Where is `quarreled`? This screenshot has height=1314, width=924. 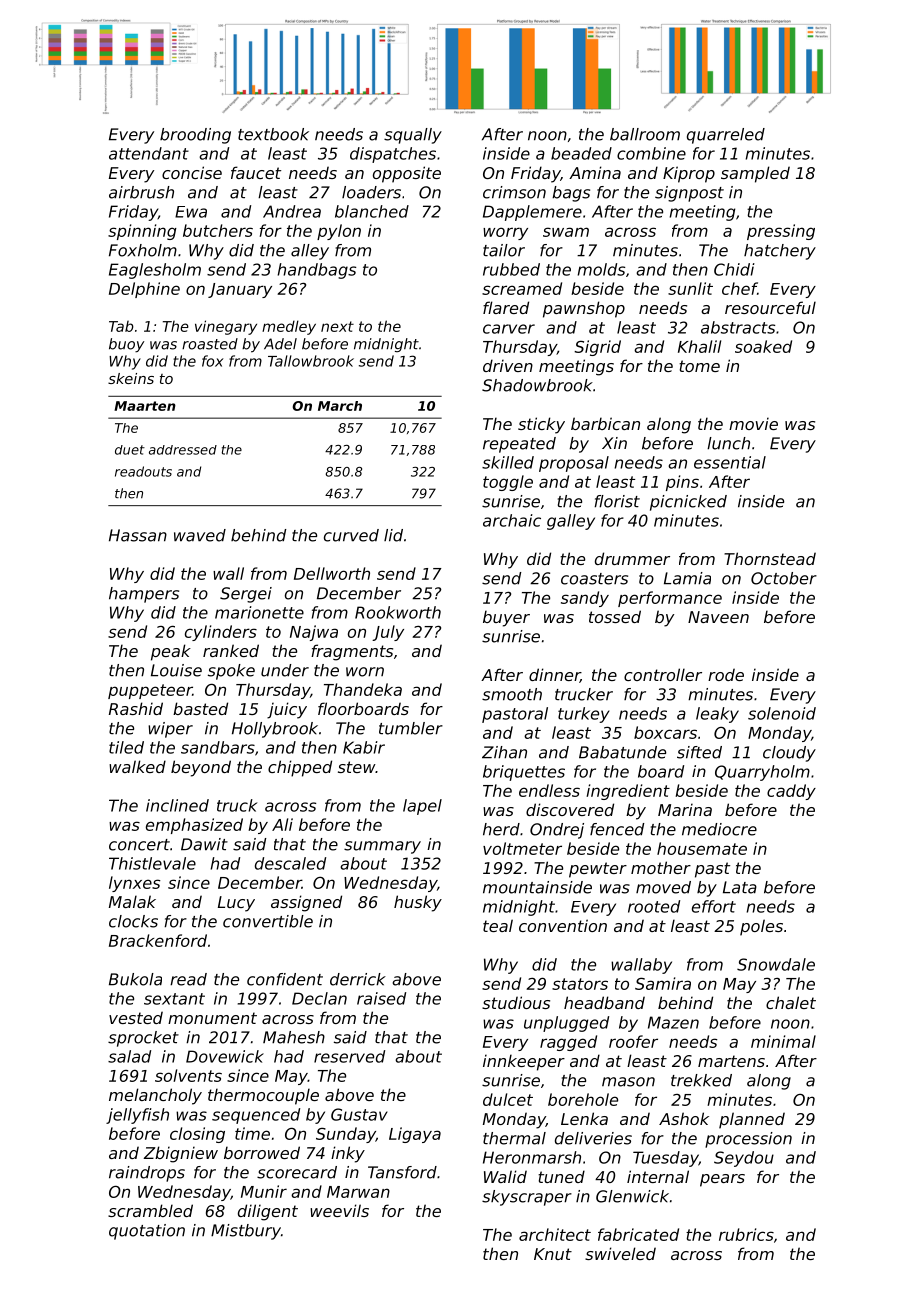
quarreled is located at coordinates (726, 136).
